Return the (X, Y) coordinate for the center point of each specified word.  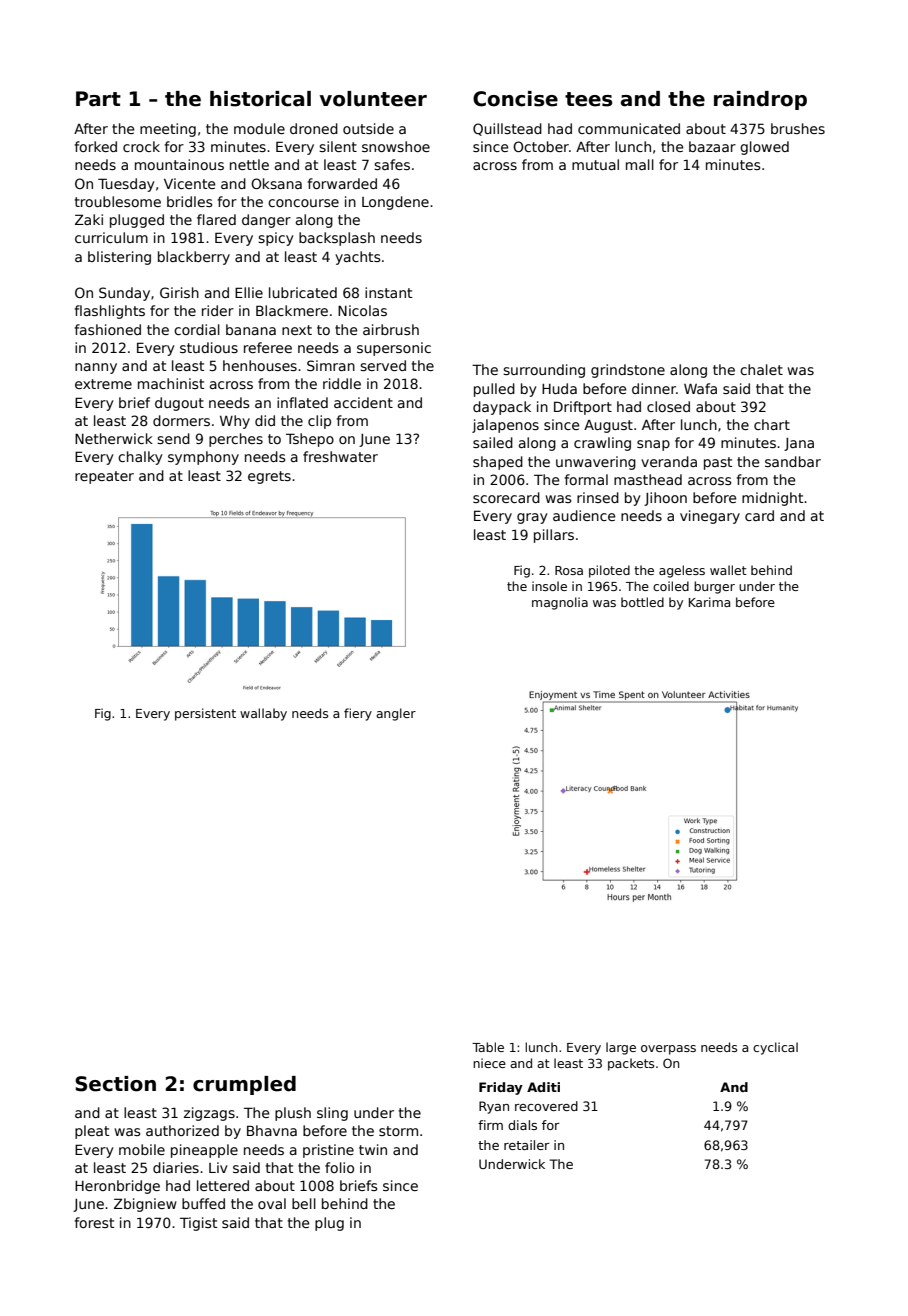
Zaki (89, 219)
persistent (205, 714)
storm (398, 1131)
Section (115, 1084)
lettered (223, 1185)
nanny (96, 368)
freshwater (340, 456)
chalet (761, 369)
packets (631, 1064)
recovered (546, 1106)
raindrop (760, 100)
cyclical (775, 1048)
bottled (642, 602)
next (297, 330)
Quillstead (507, 129)
